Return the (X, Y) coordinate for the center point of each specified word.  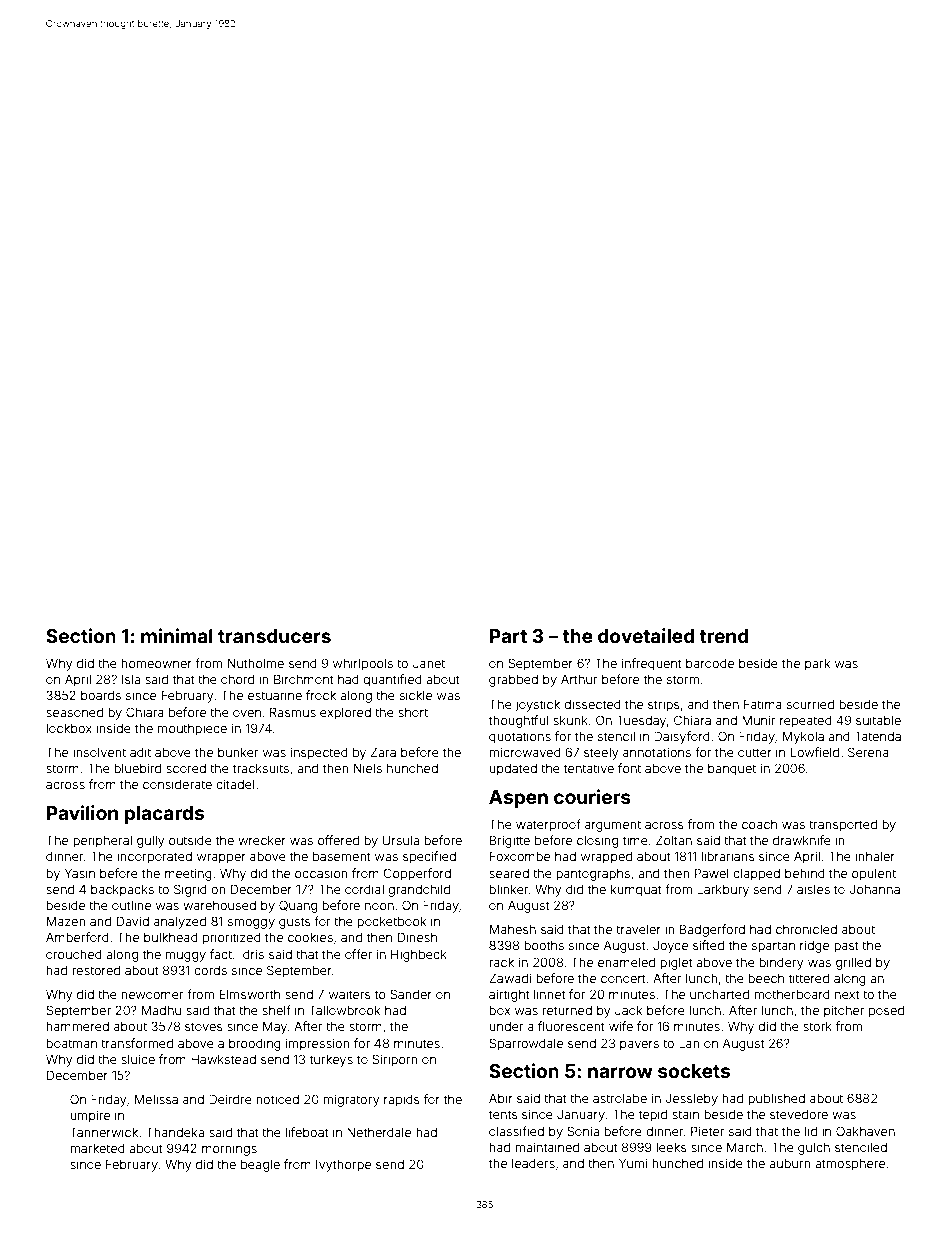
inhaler (875, 856)
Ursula (400, 840)
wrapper (221, 859)
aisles (813, 889)
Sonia (583, 1131)
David (133, 921)
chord (237, 679)
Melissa (156, 1099)
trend (724, 636)
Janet (429, 663)
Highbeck (419, 955)
